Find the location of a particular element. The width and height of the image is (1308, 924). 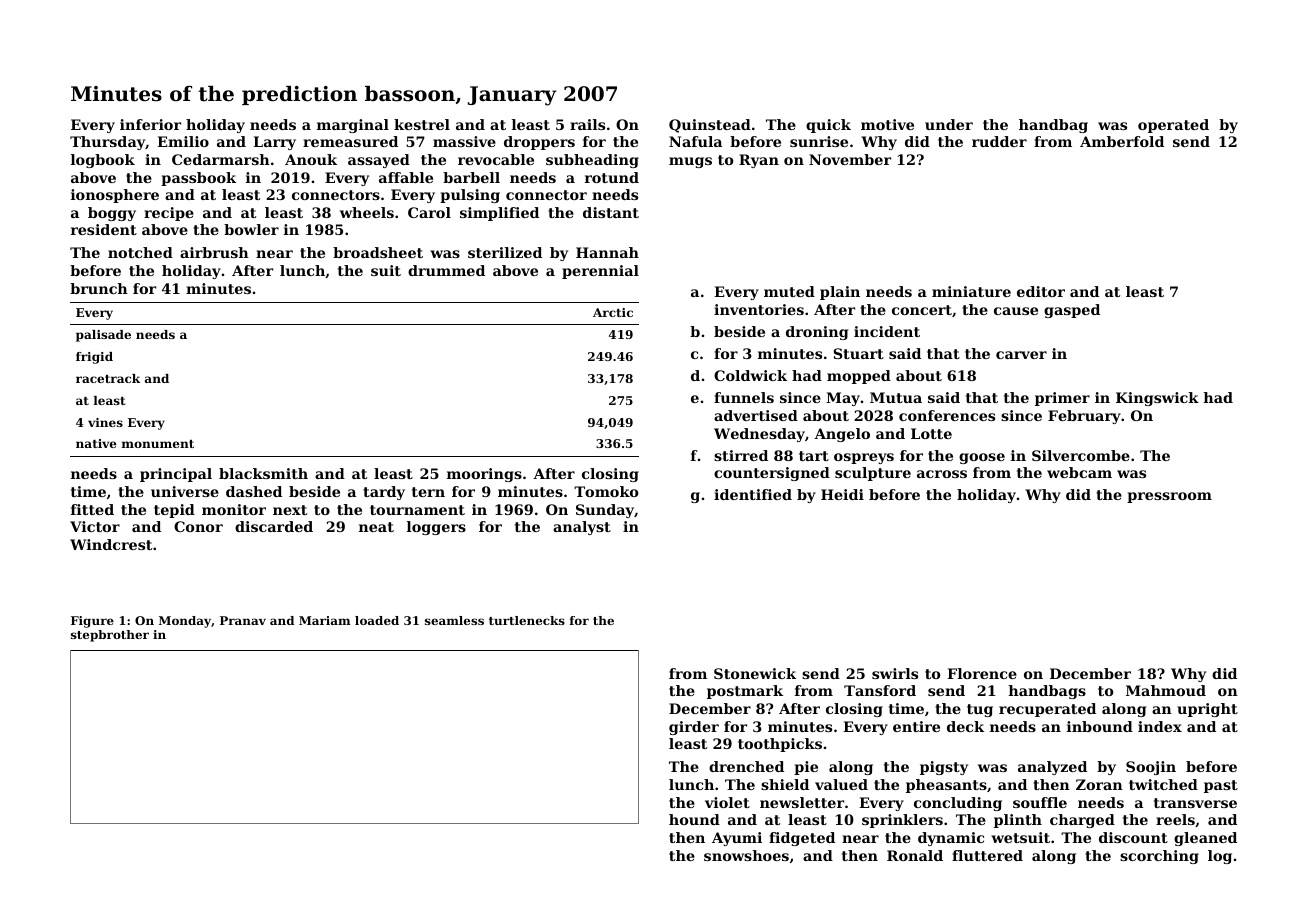

Heidi is located at coordinates (842, 494).
